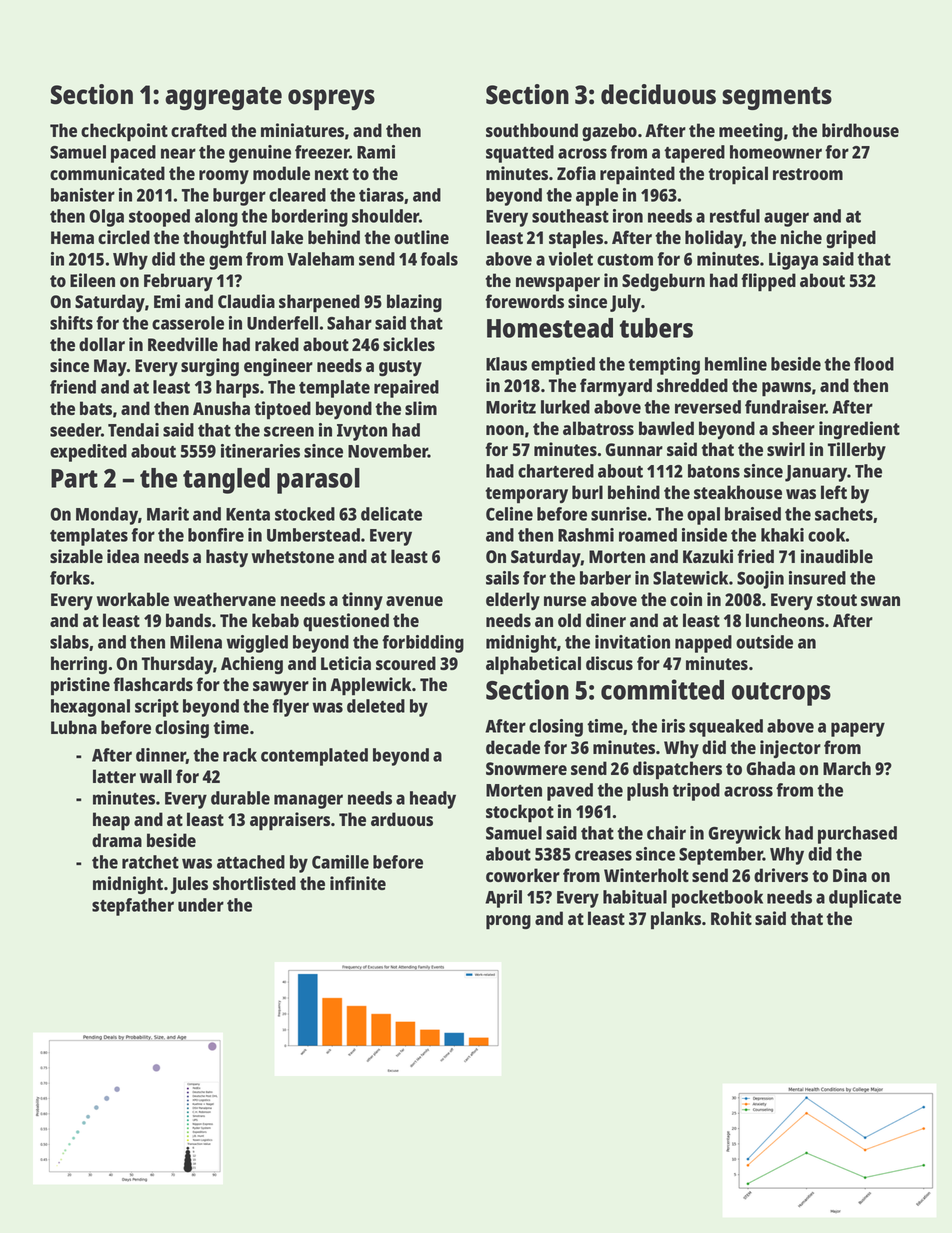 The width and height of the image is (952, 1233). What do you see at coordinates (508, 922) in the image?
I see `prong` at bounding box center [508, 922].
